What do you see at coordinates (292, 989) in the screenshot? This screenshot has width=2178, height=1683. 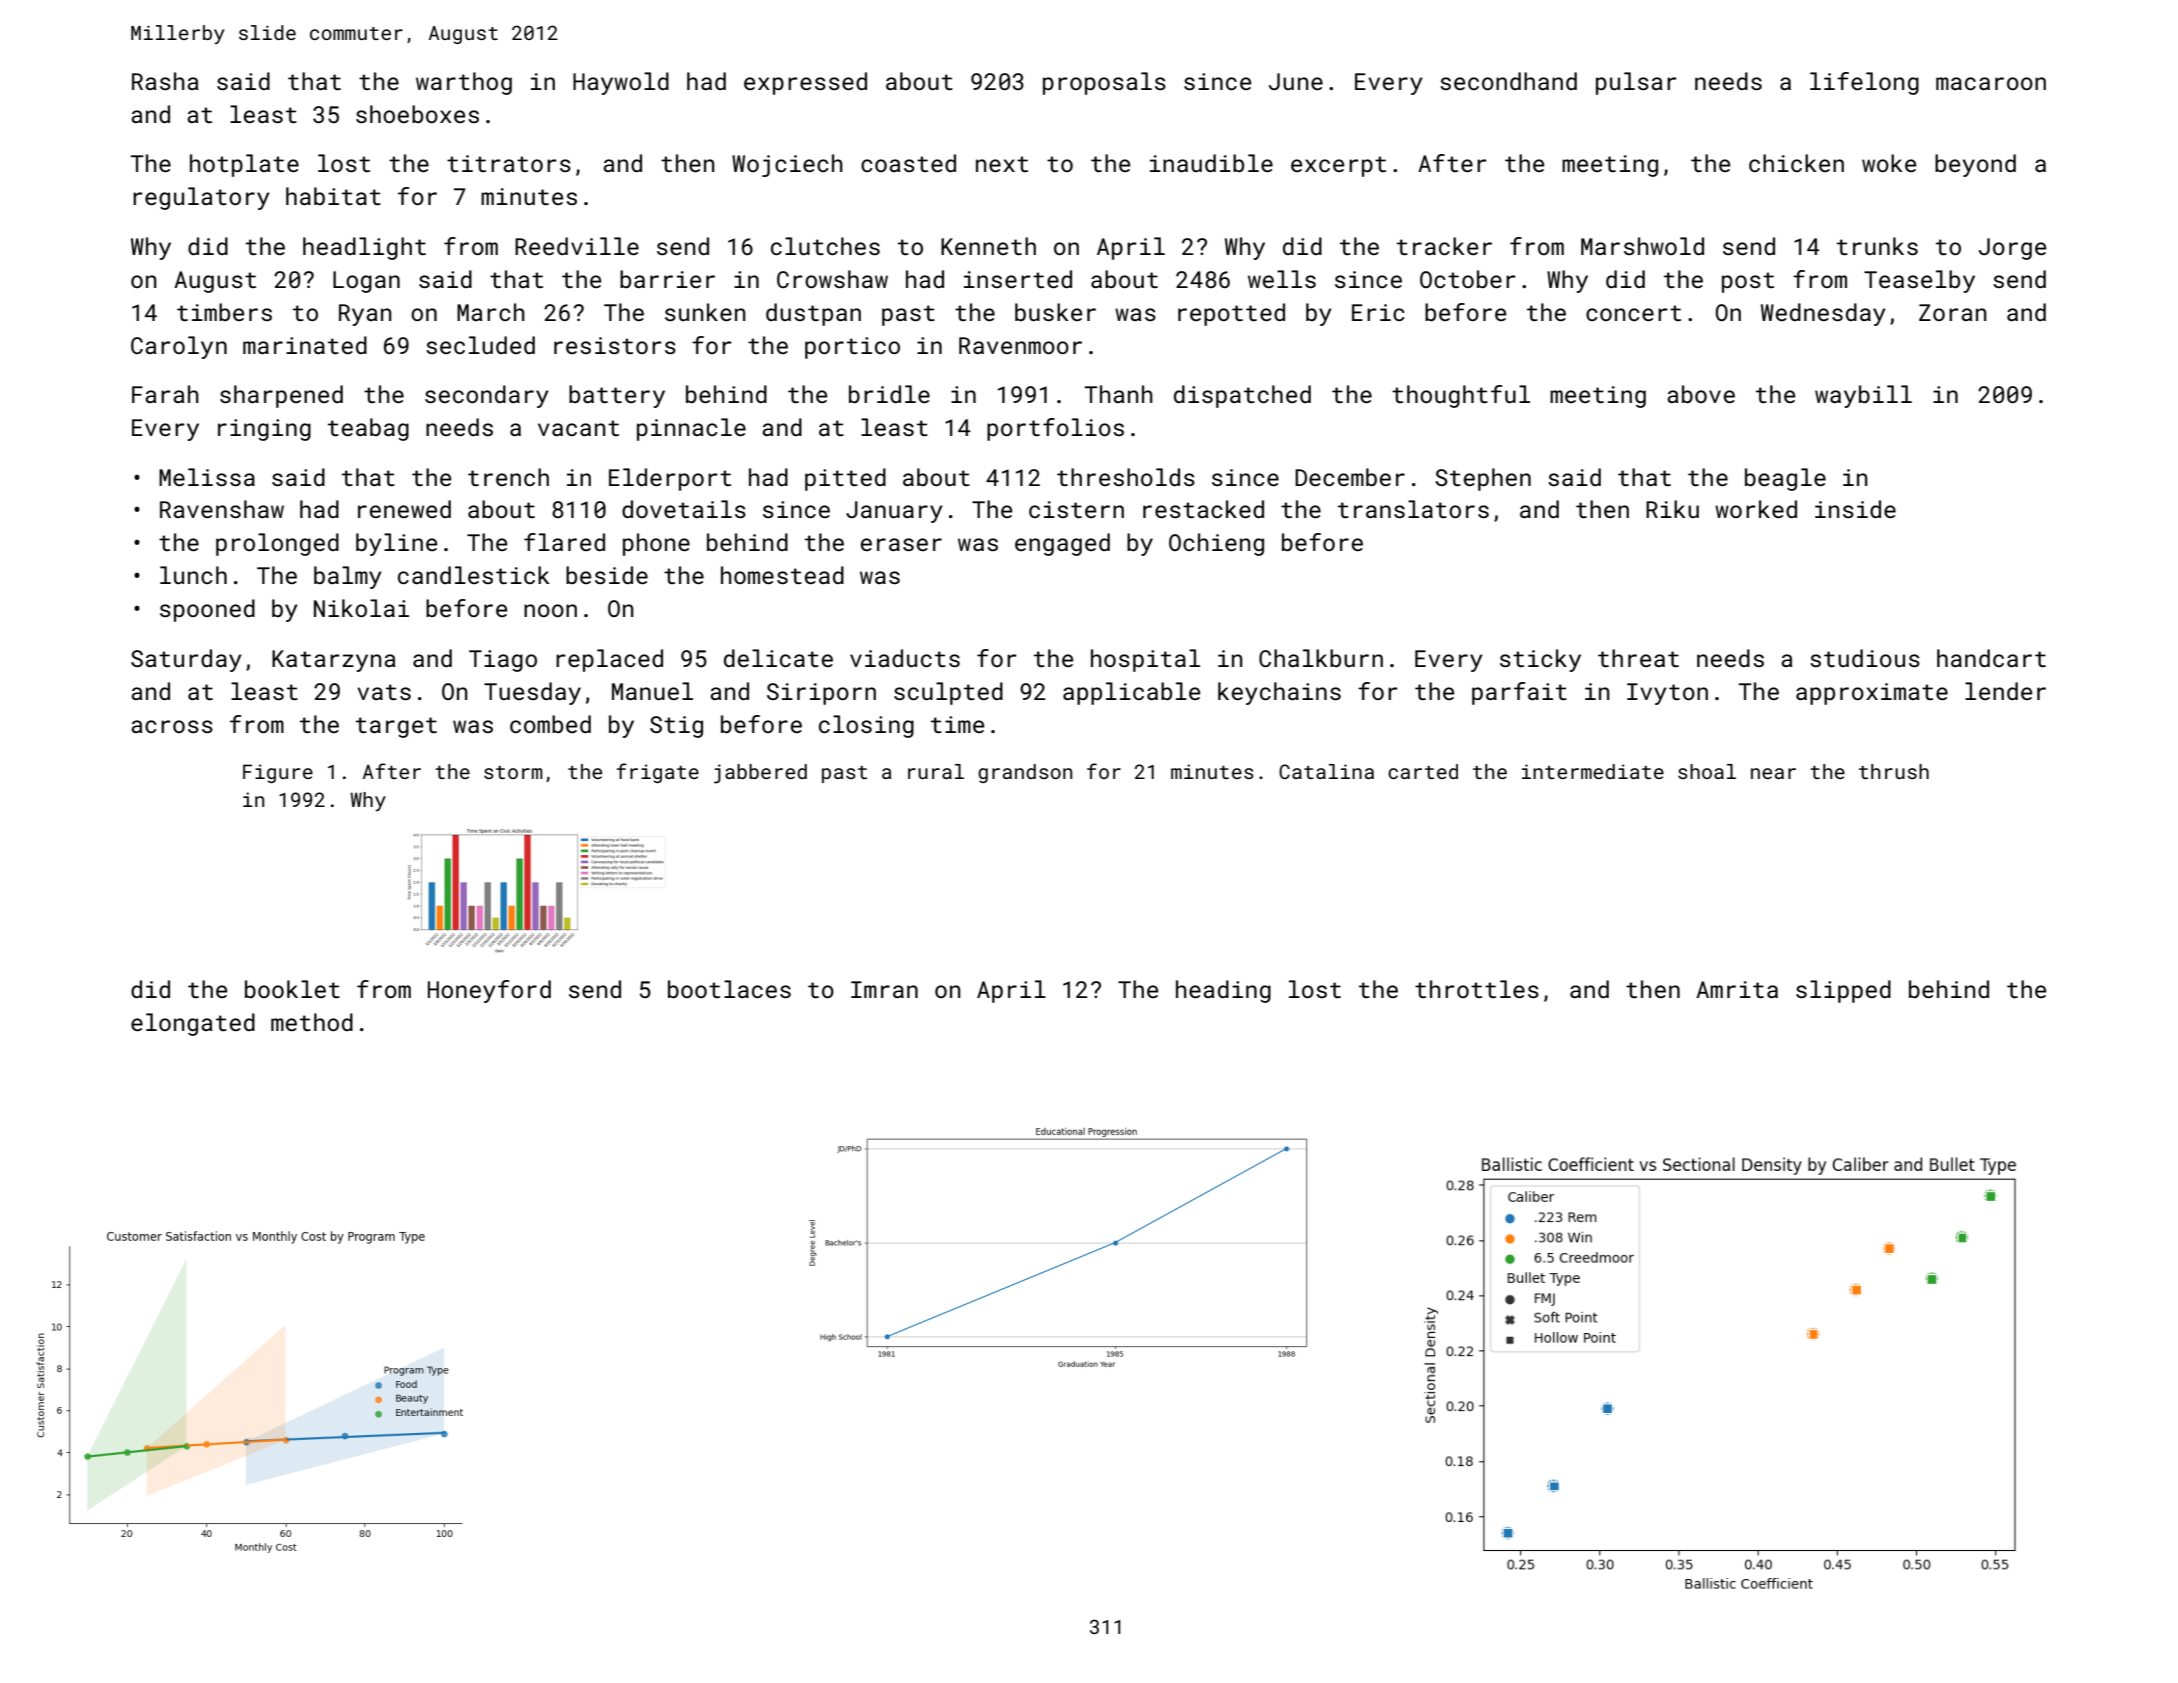 I see `booklet` at bounding box center [292, 989].
